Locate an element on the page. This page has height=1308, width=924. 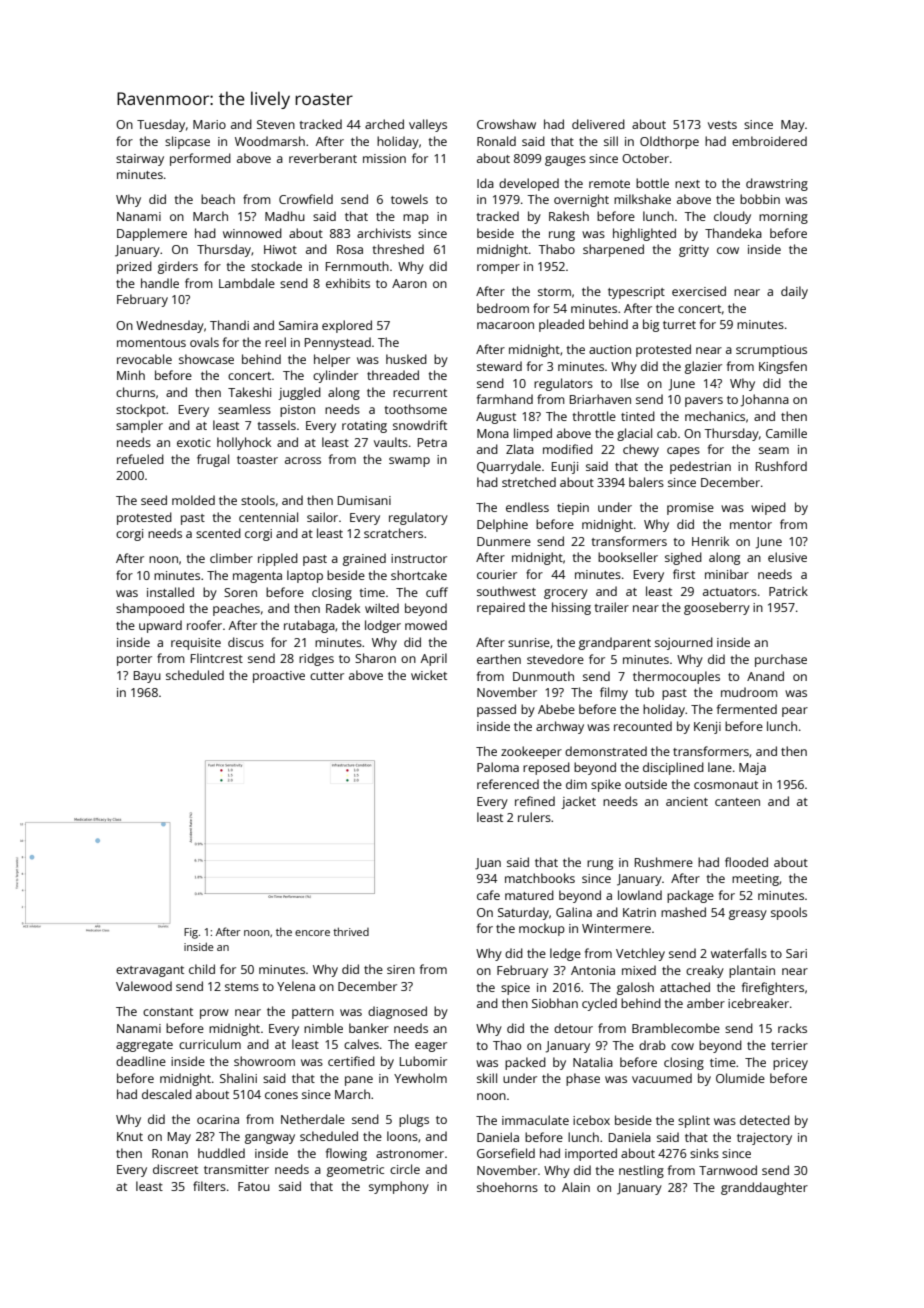
discreet is located at coordinates (175, 1169).
